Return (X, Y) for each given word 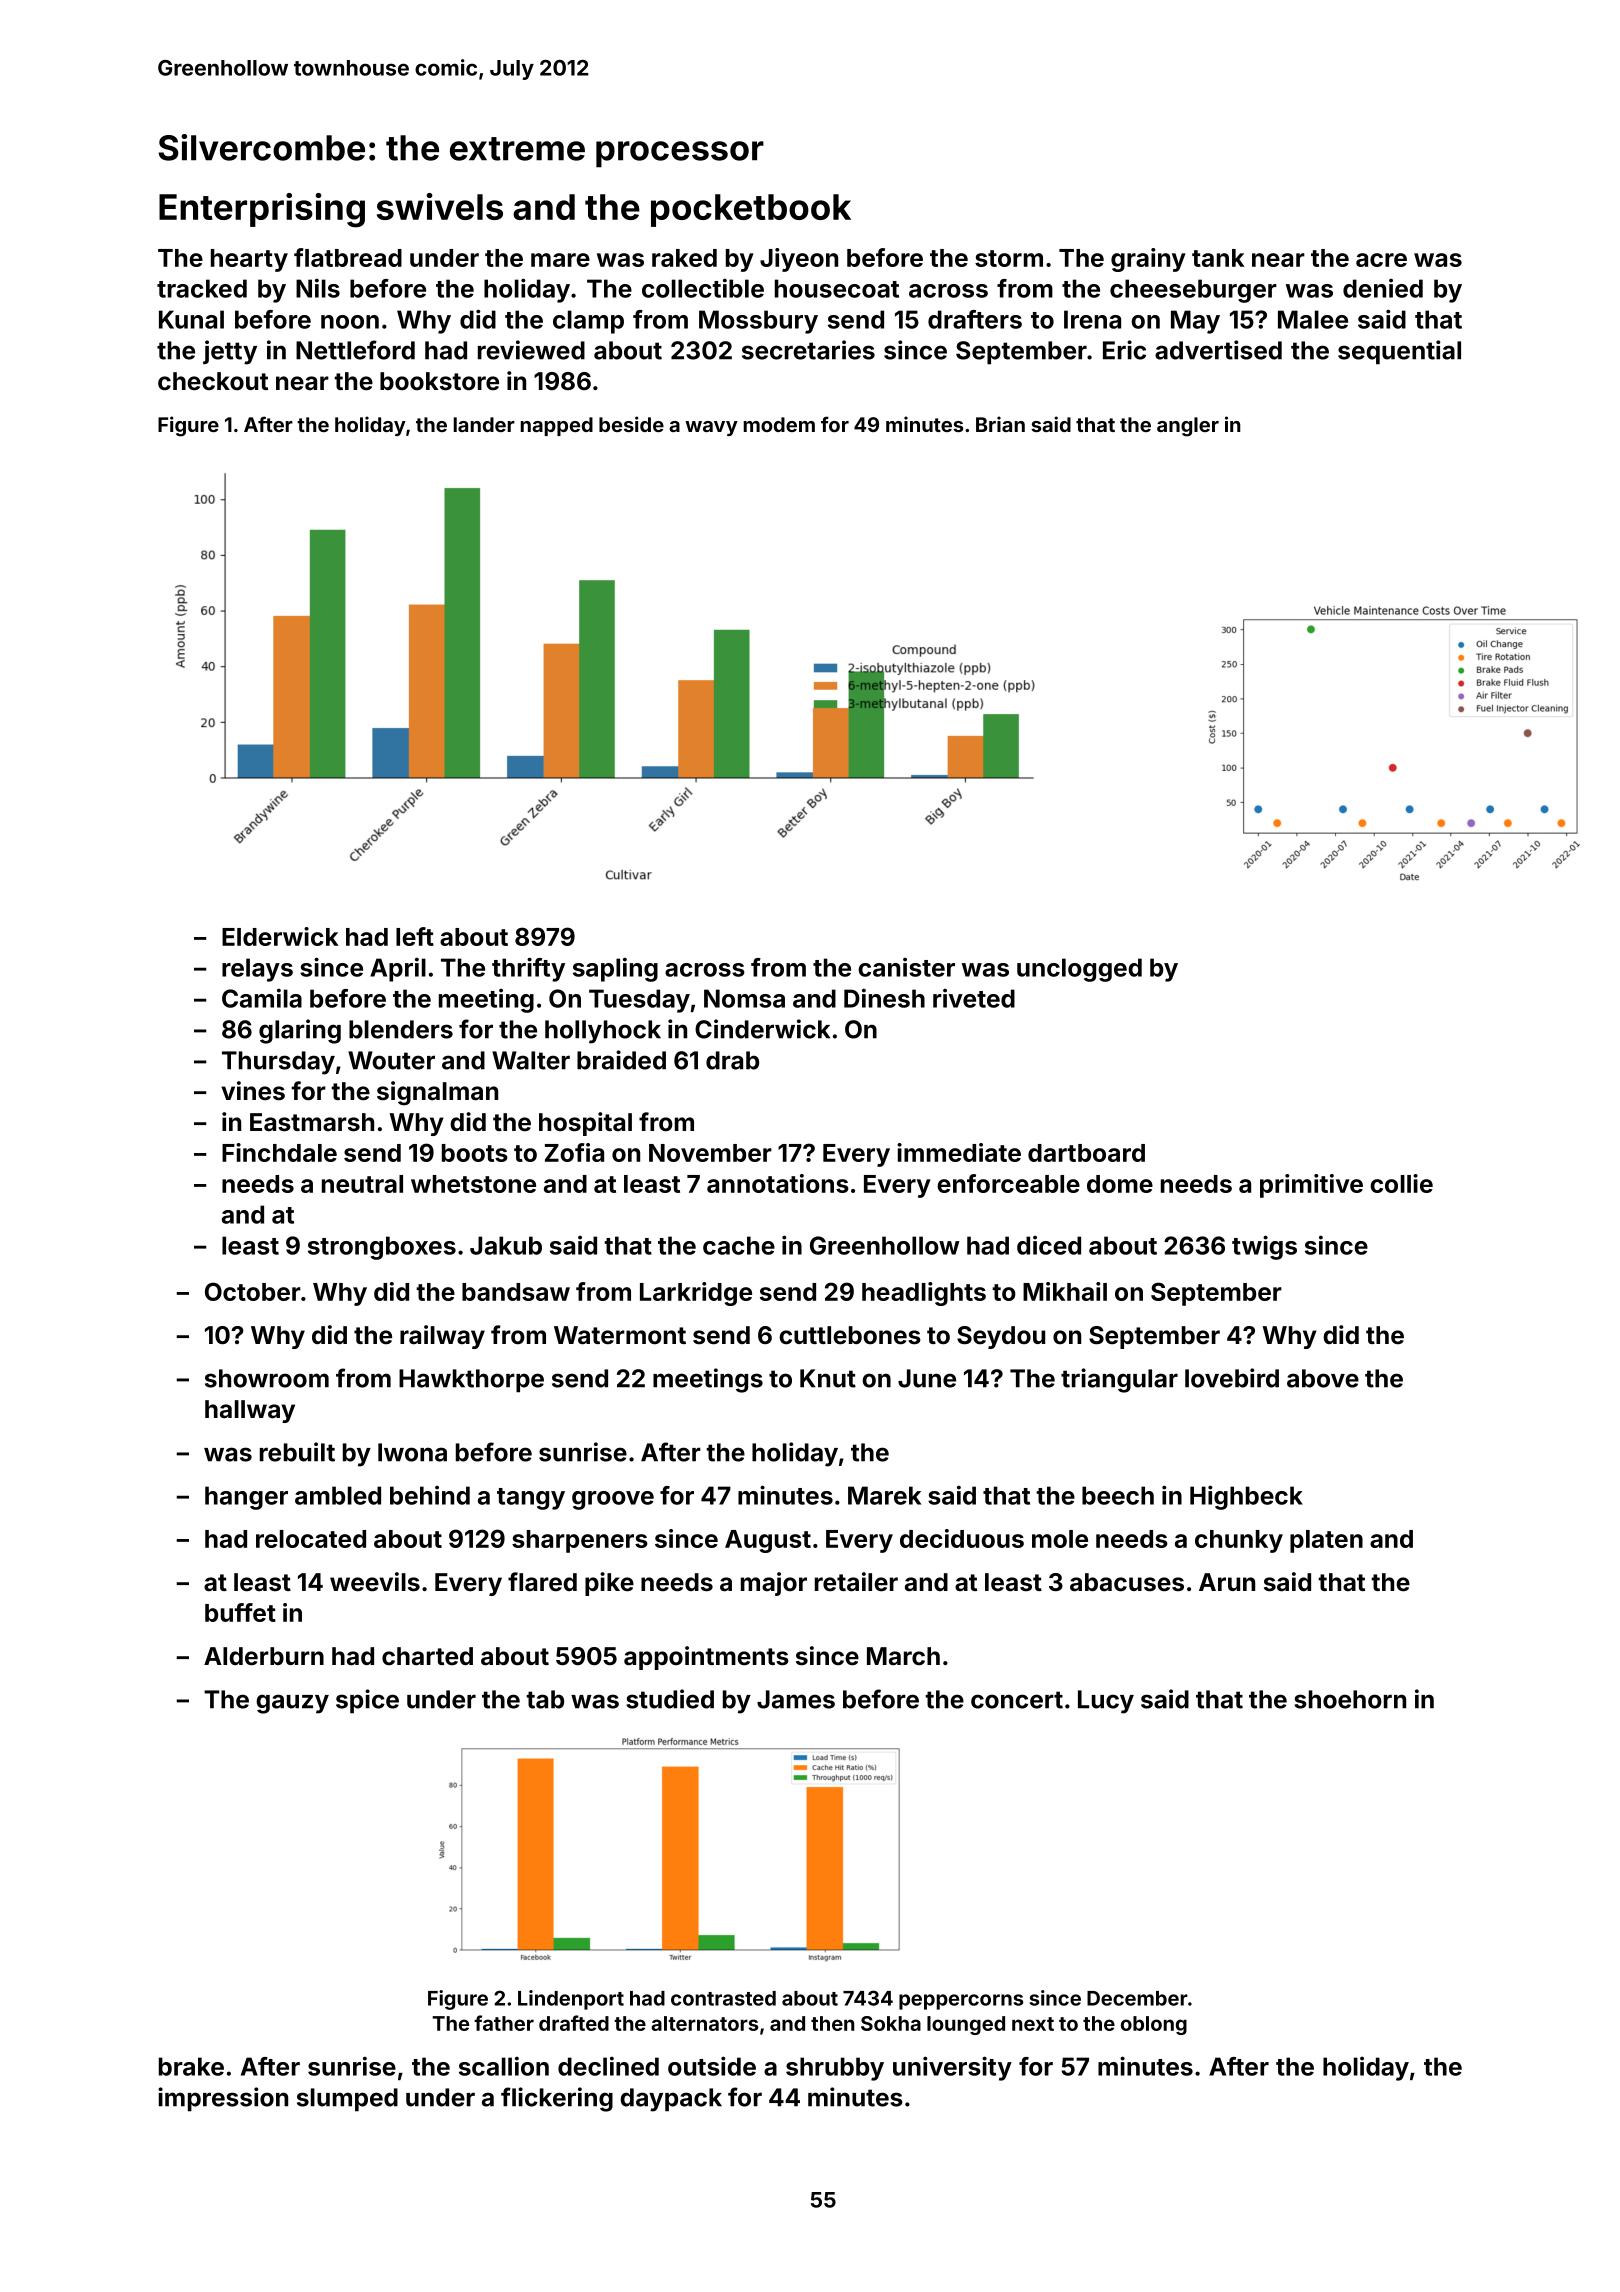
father (504, 2023)
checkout (213, 381)
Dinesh (884, 998)
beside (631, 424)
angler (1188, 427)
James (796, 1699)
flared (542, 1582)
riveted (974, 998)
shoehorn (1350, 1699)
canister (906, 967)
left (415, 936)
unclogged (1079, 970)
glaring (300, 1031)
